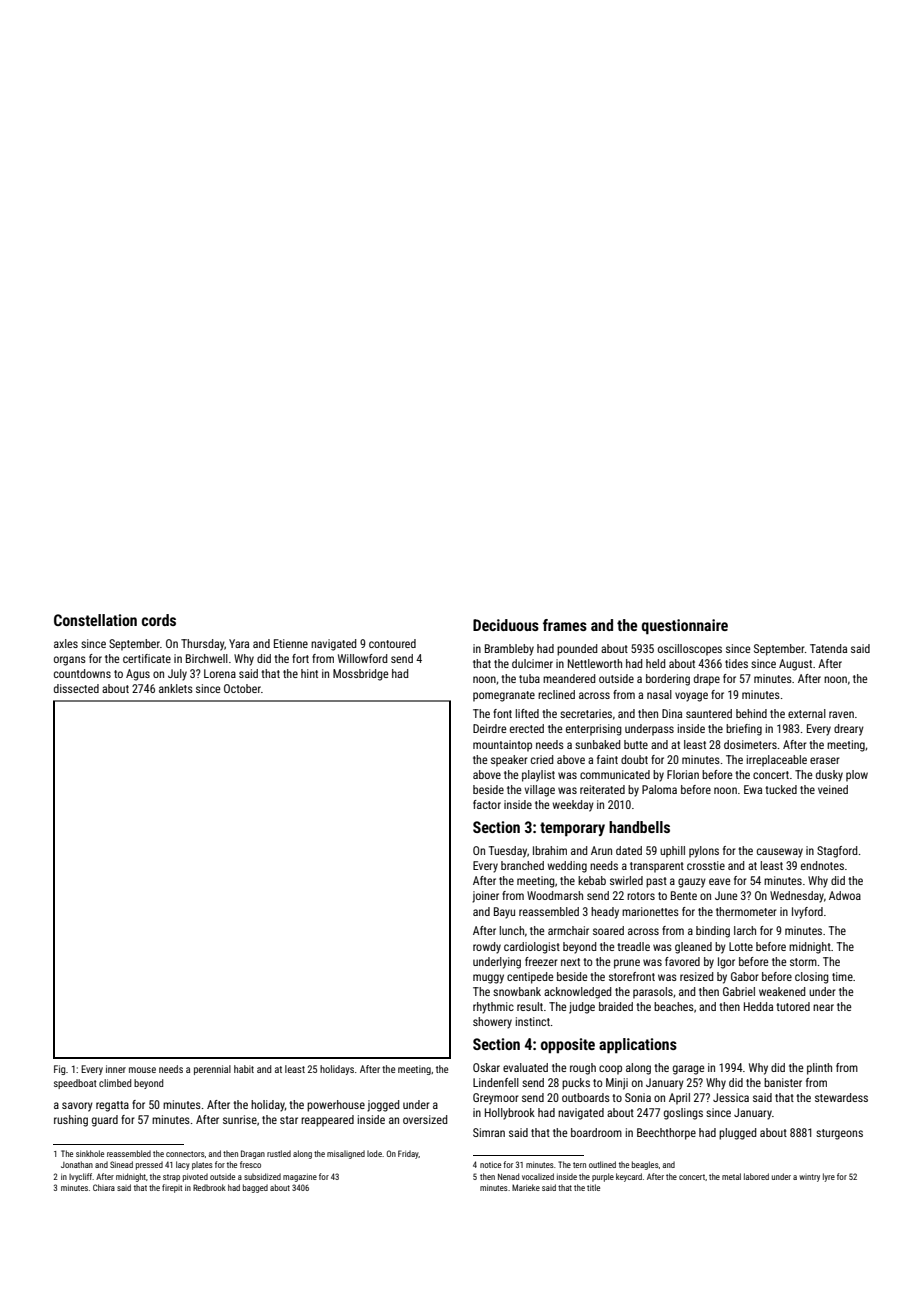 The width and height of the image is (924, 1308). I want to click on October, so click(242, 688).
